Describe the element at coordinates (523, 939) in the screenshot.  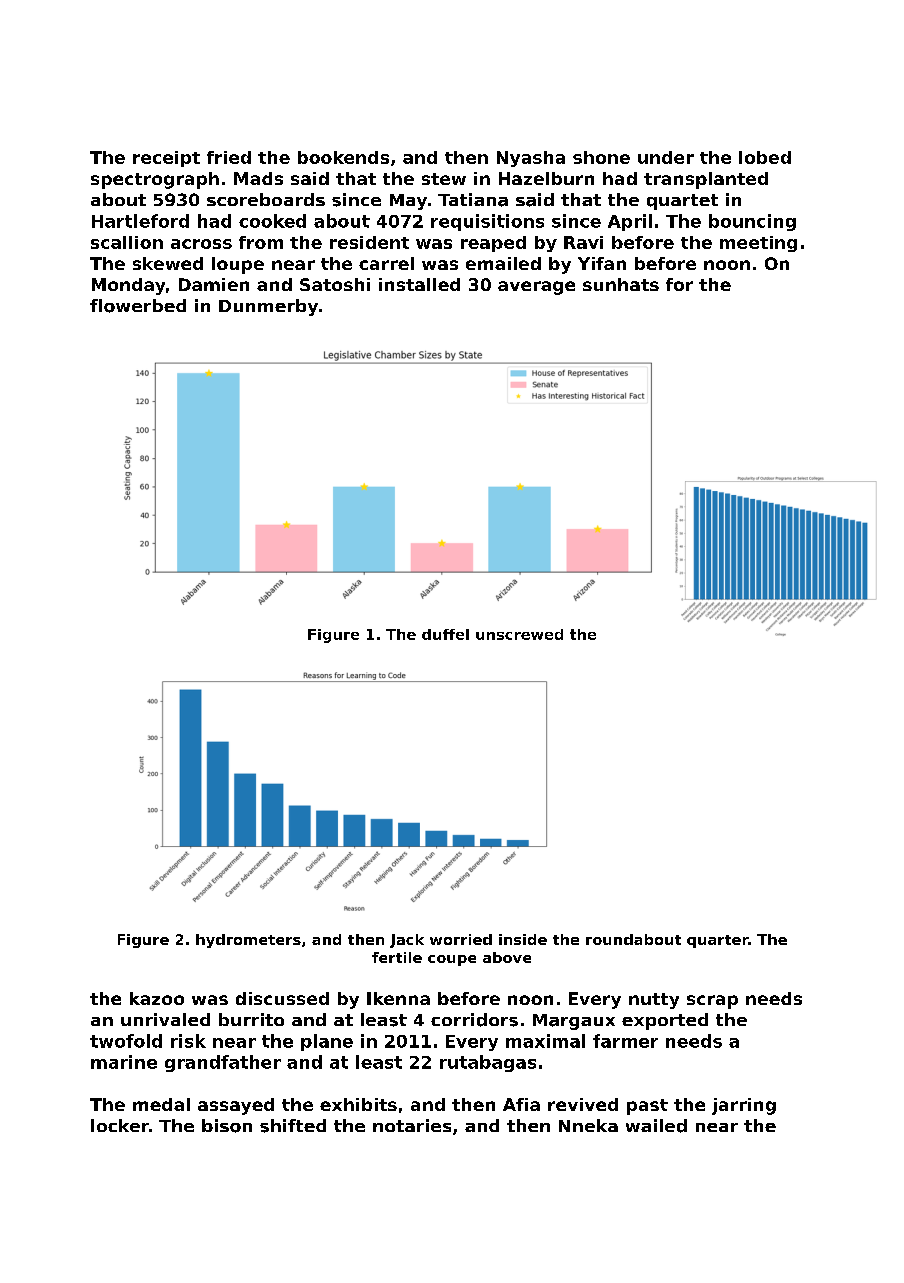
I see `inside` at that location.
